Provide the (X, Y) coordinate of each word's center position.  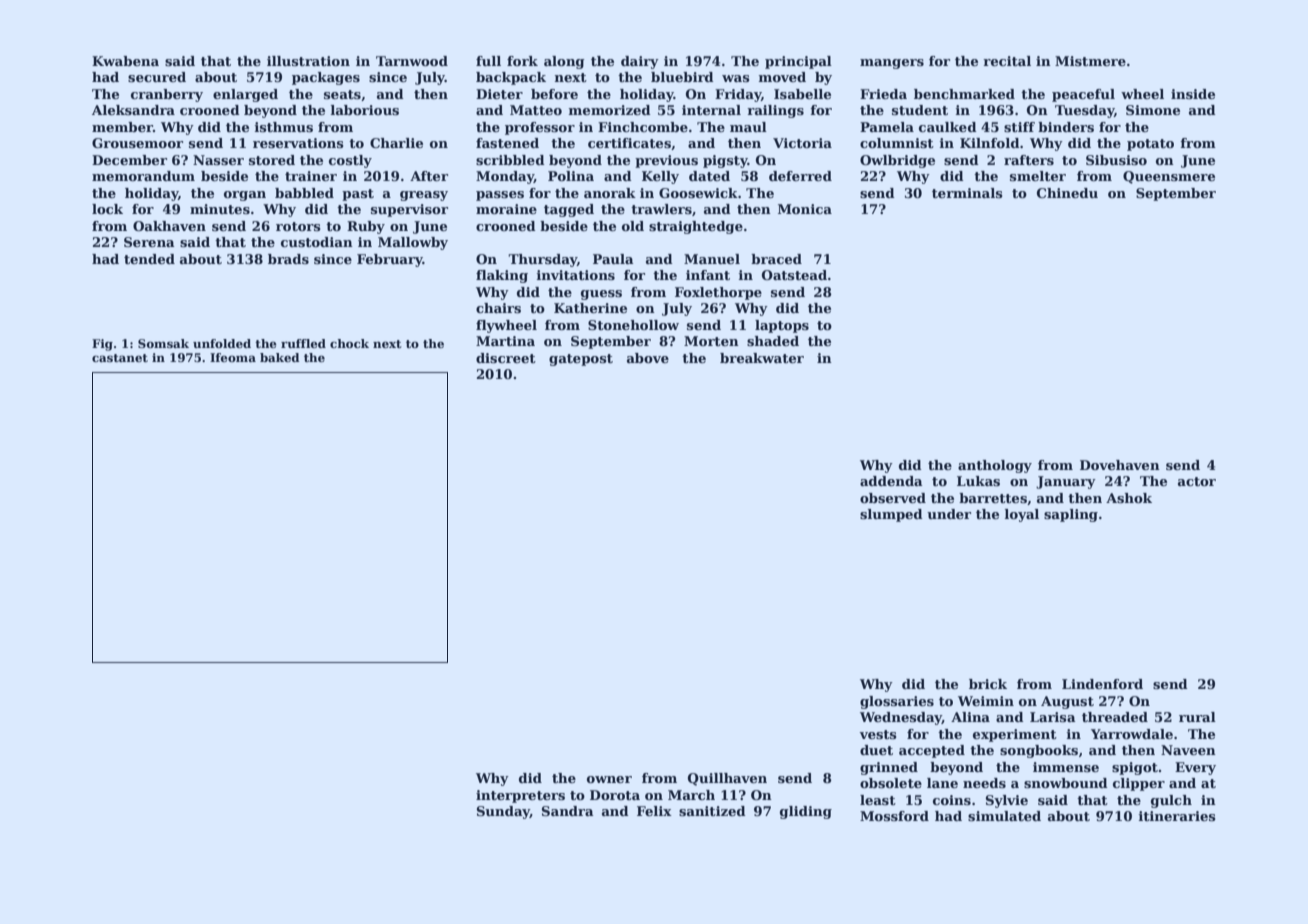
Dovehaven (1120, 465)
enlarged (245, 95)
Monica (805, 209)
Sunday (503, 812)
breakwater (762, 358)
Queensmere (1169, 177)
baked (280, 357)
